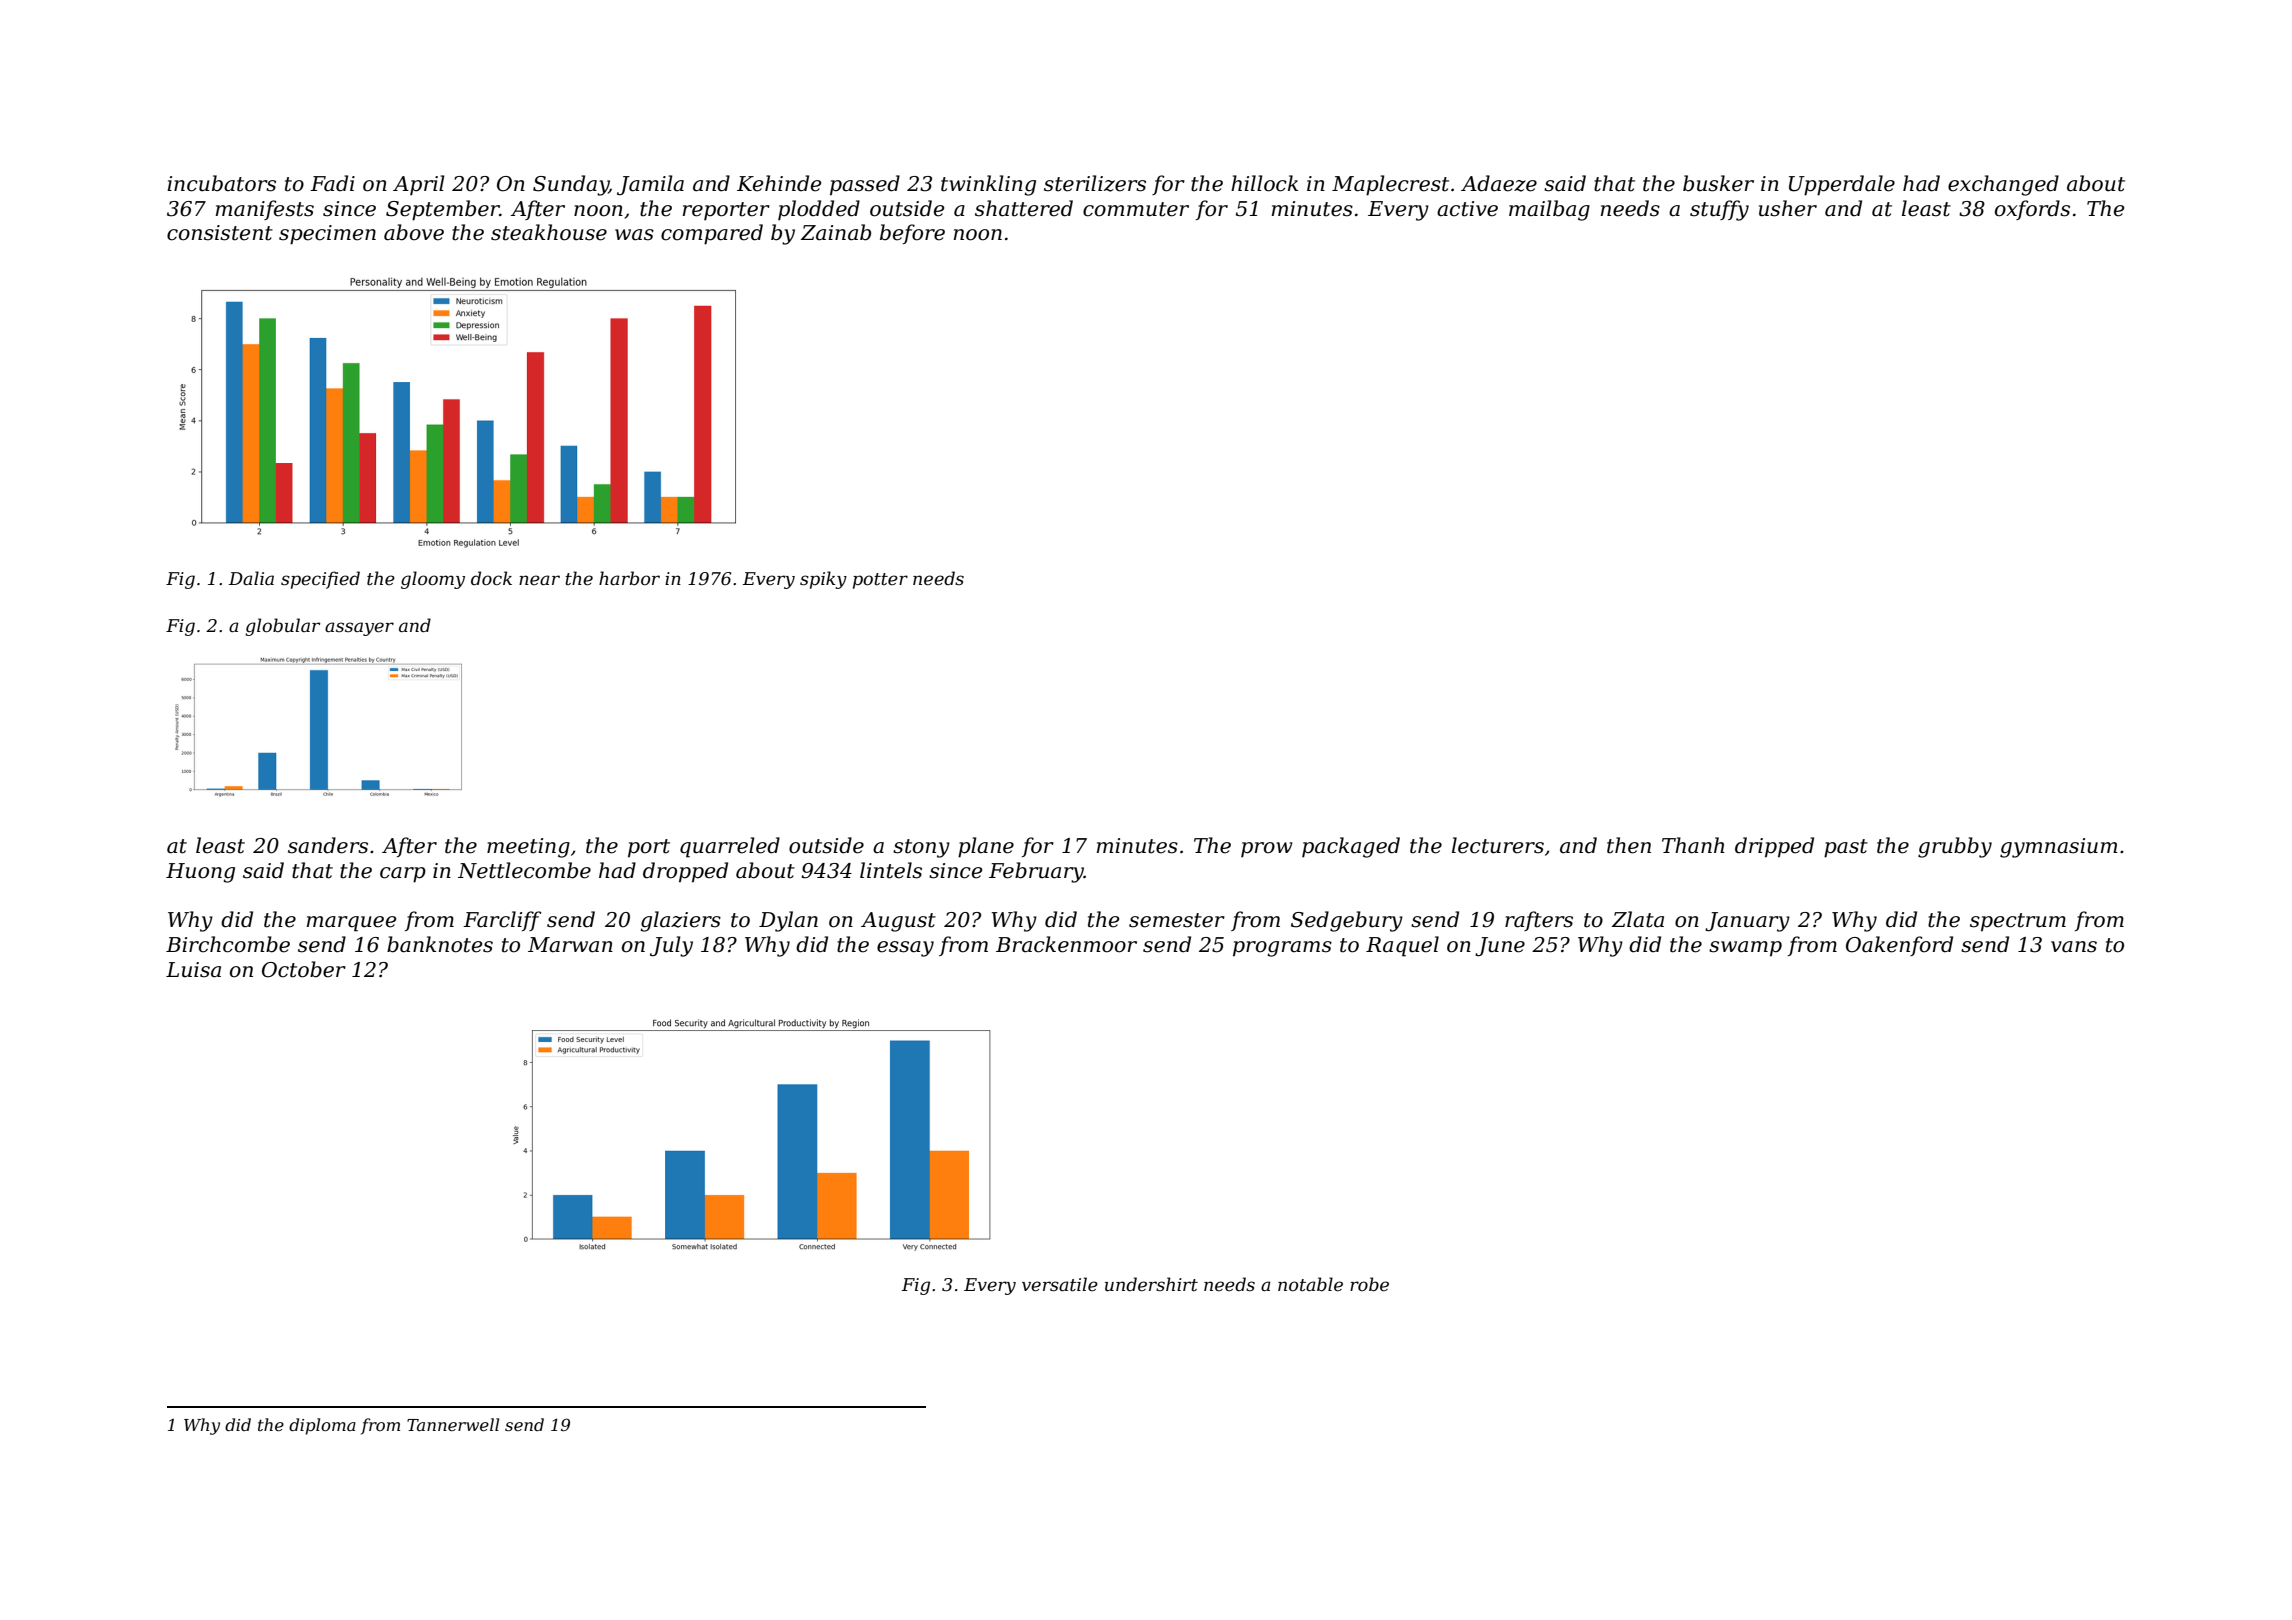  What do you see at coordinates (570, 945) in the screenshot?
I see `Marwan` at bounding box center [570, 945].
